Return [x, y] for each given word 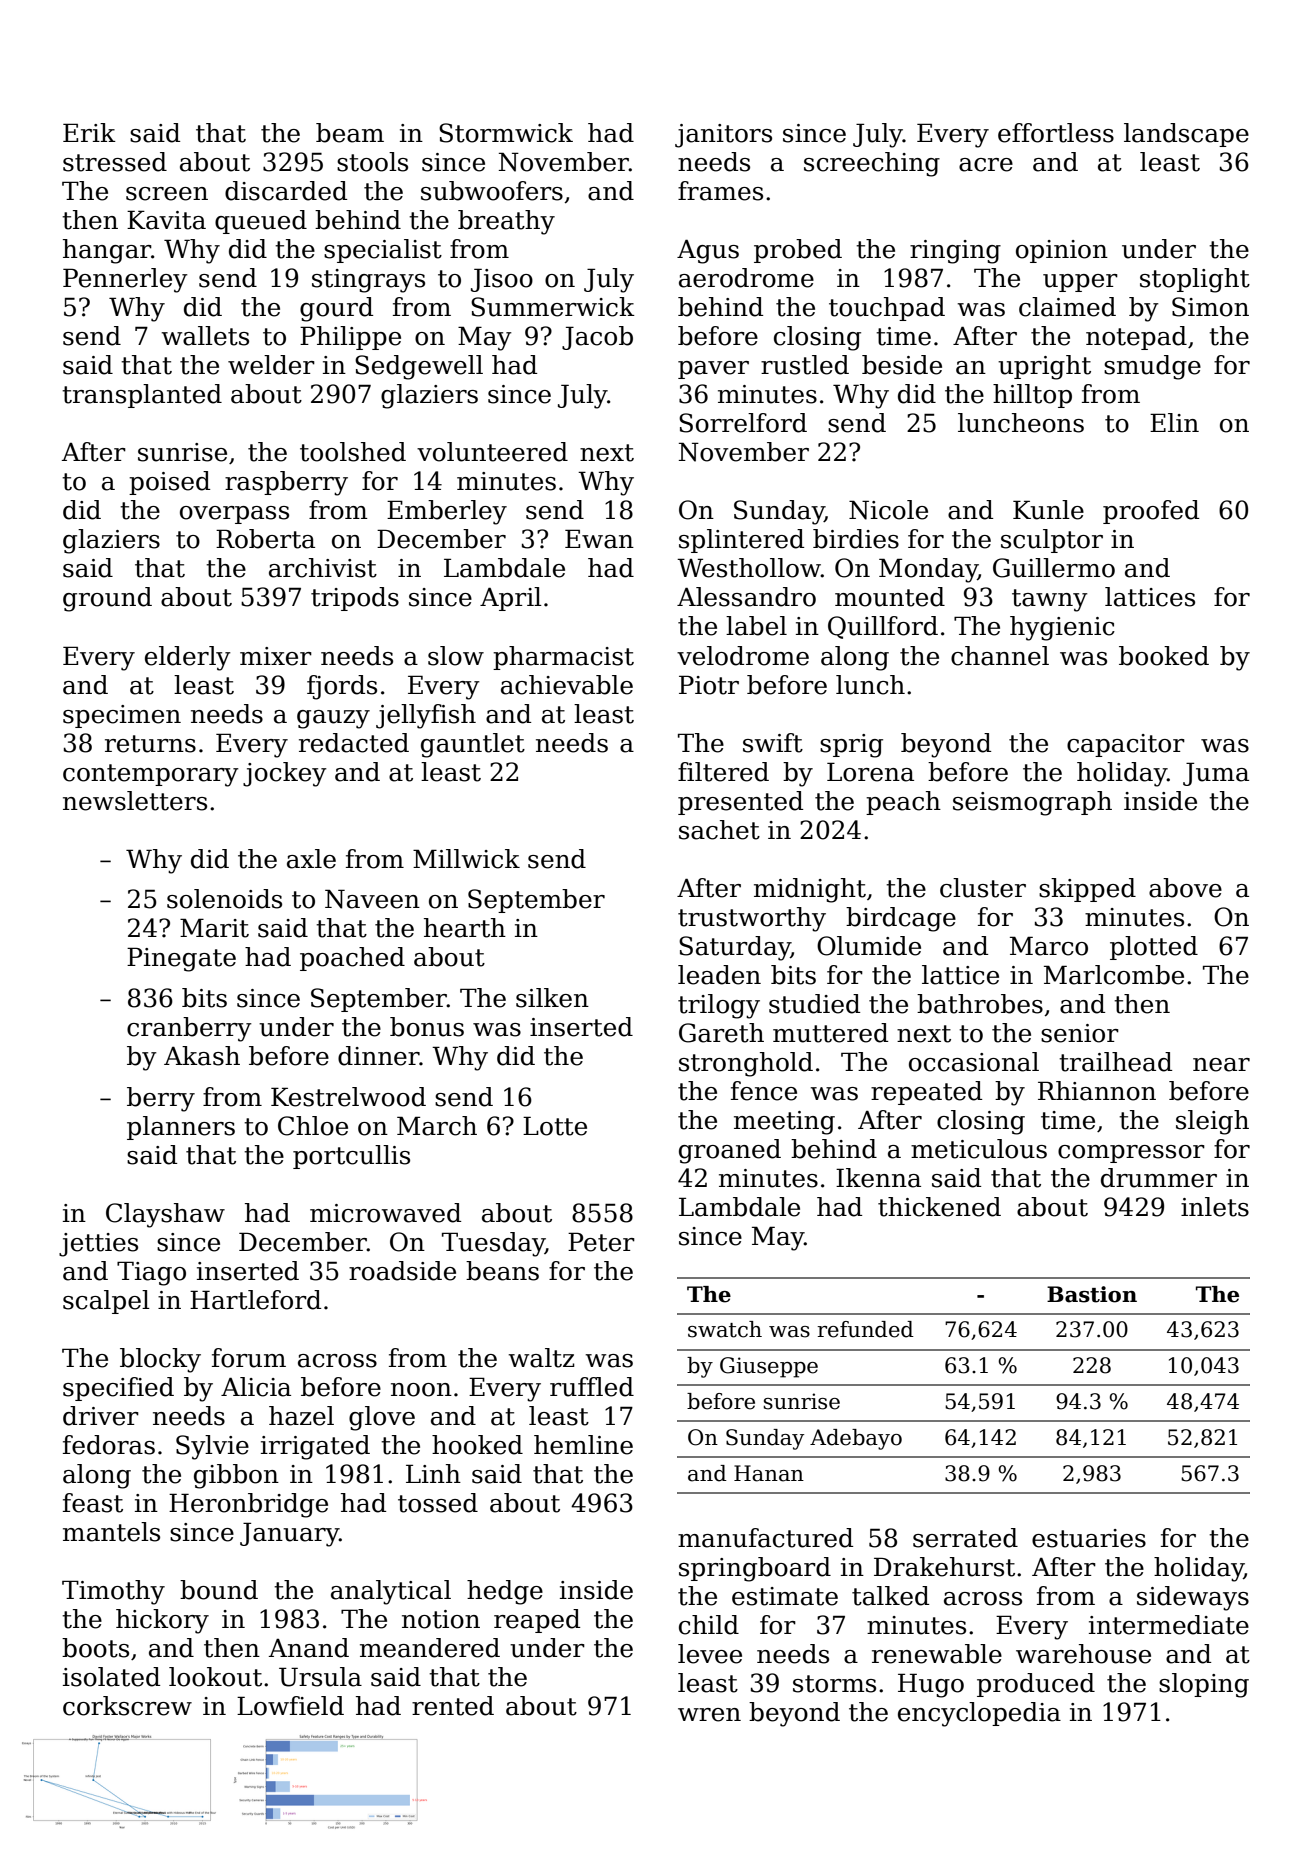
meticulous [979, 1149]
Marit [214, 928]
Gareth [721, 1033]
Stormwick [506, 133]
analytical [391, 1592]
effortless [1056, 133]
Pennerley [125, 280]
